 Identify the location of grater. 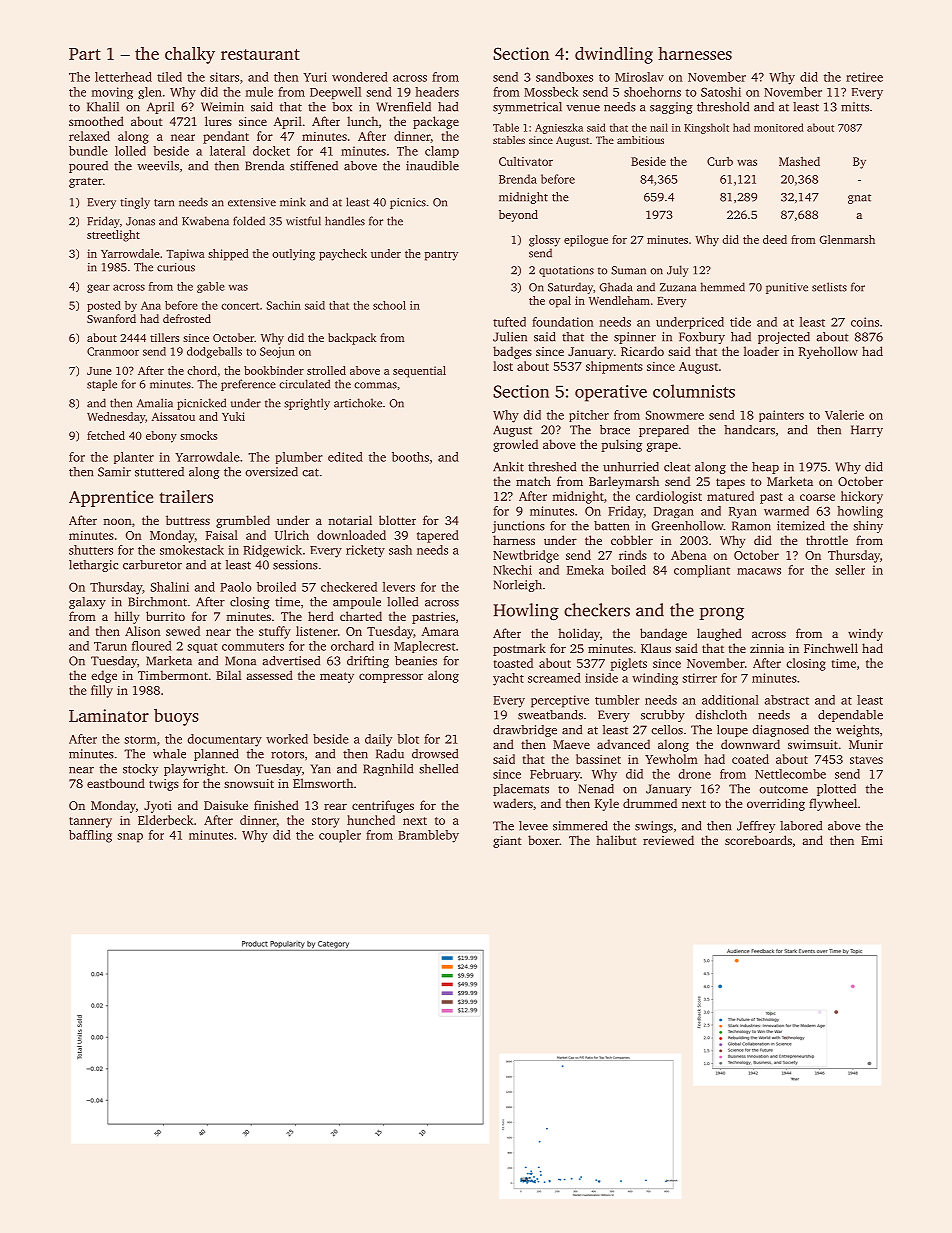
(86, 182).
